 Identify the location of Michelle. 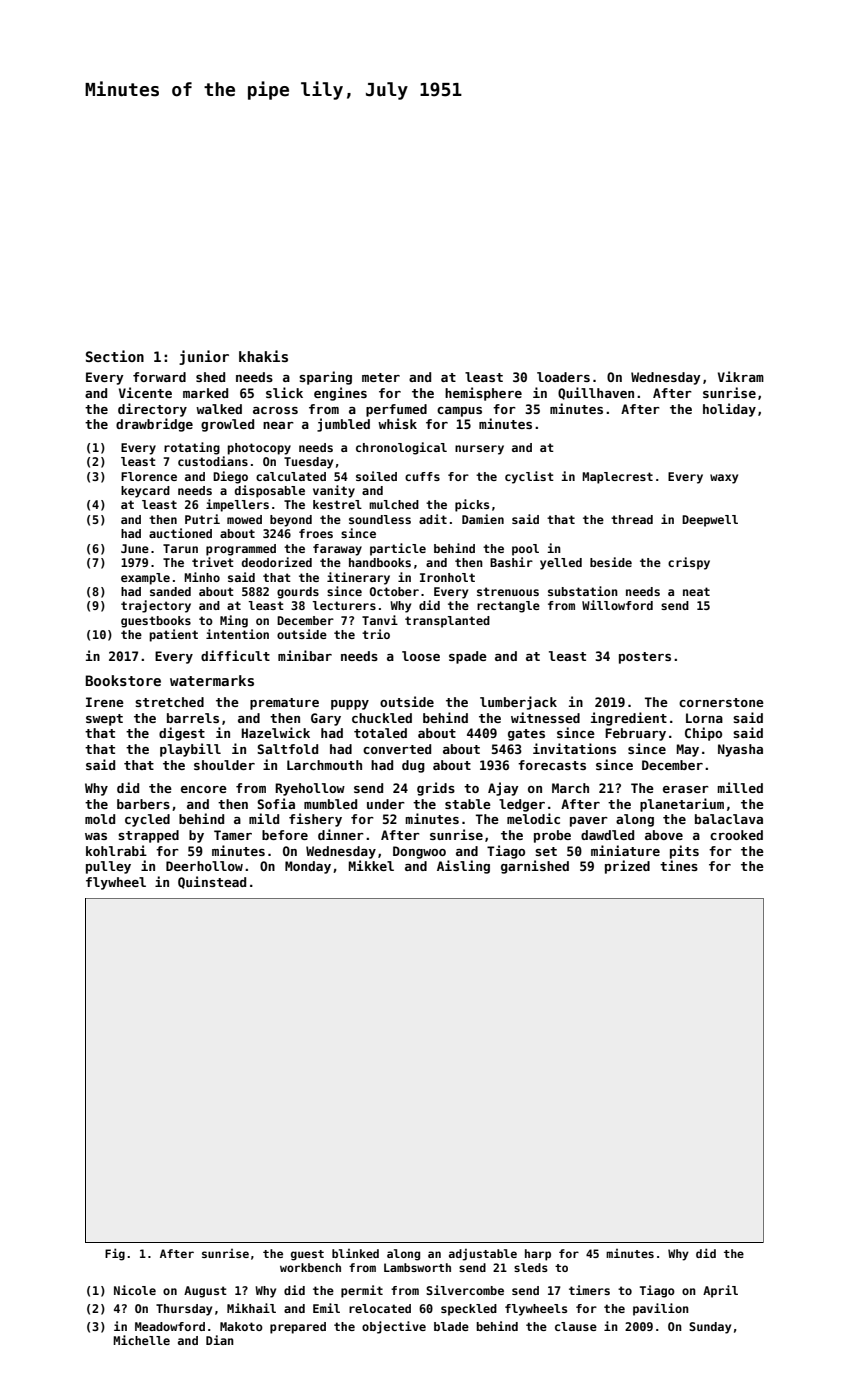
(141, 1340).
